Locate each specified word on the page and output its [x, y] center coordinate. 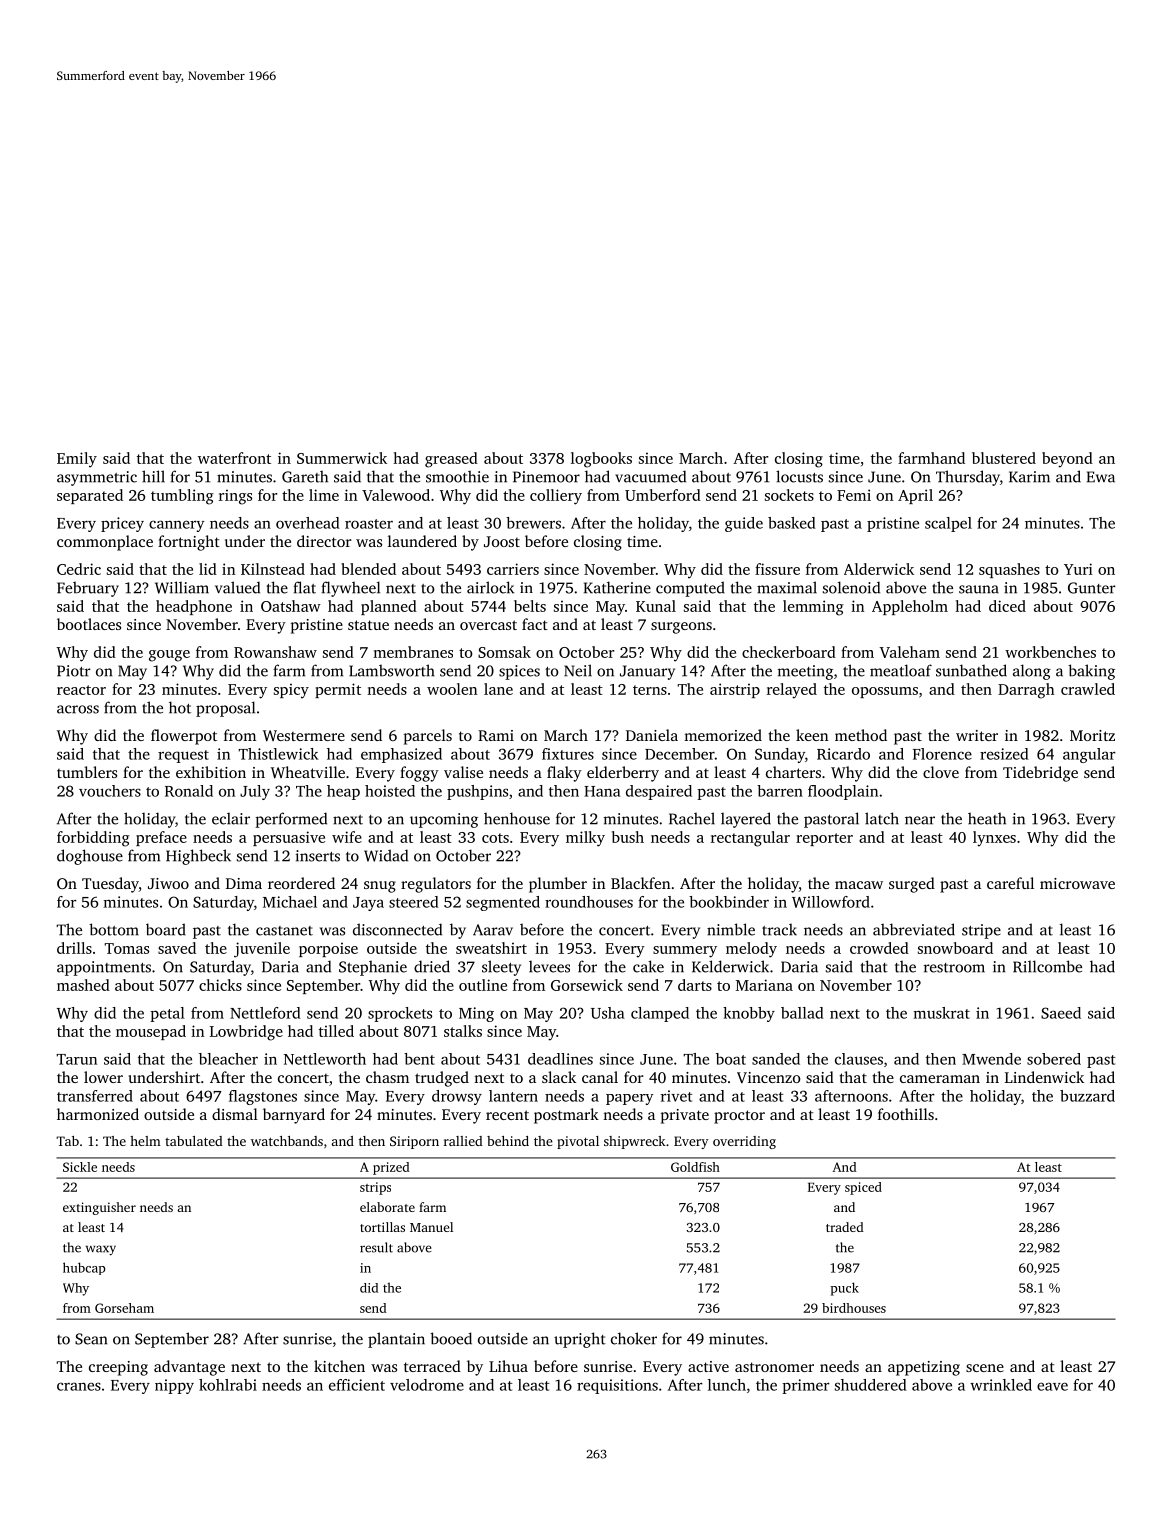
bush [628, 837]
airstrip [735, 690]
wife [347, 837]
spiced [863, 1188]
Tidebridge [1040, 774]
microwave [1077, 883]
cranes [79, 1386]
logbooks [601, 460]
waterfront [234, 458]
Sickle [80, 1167]
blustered [1004, 458]
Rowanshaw [275, 652]
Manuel [431, 1227]
